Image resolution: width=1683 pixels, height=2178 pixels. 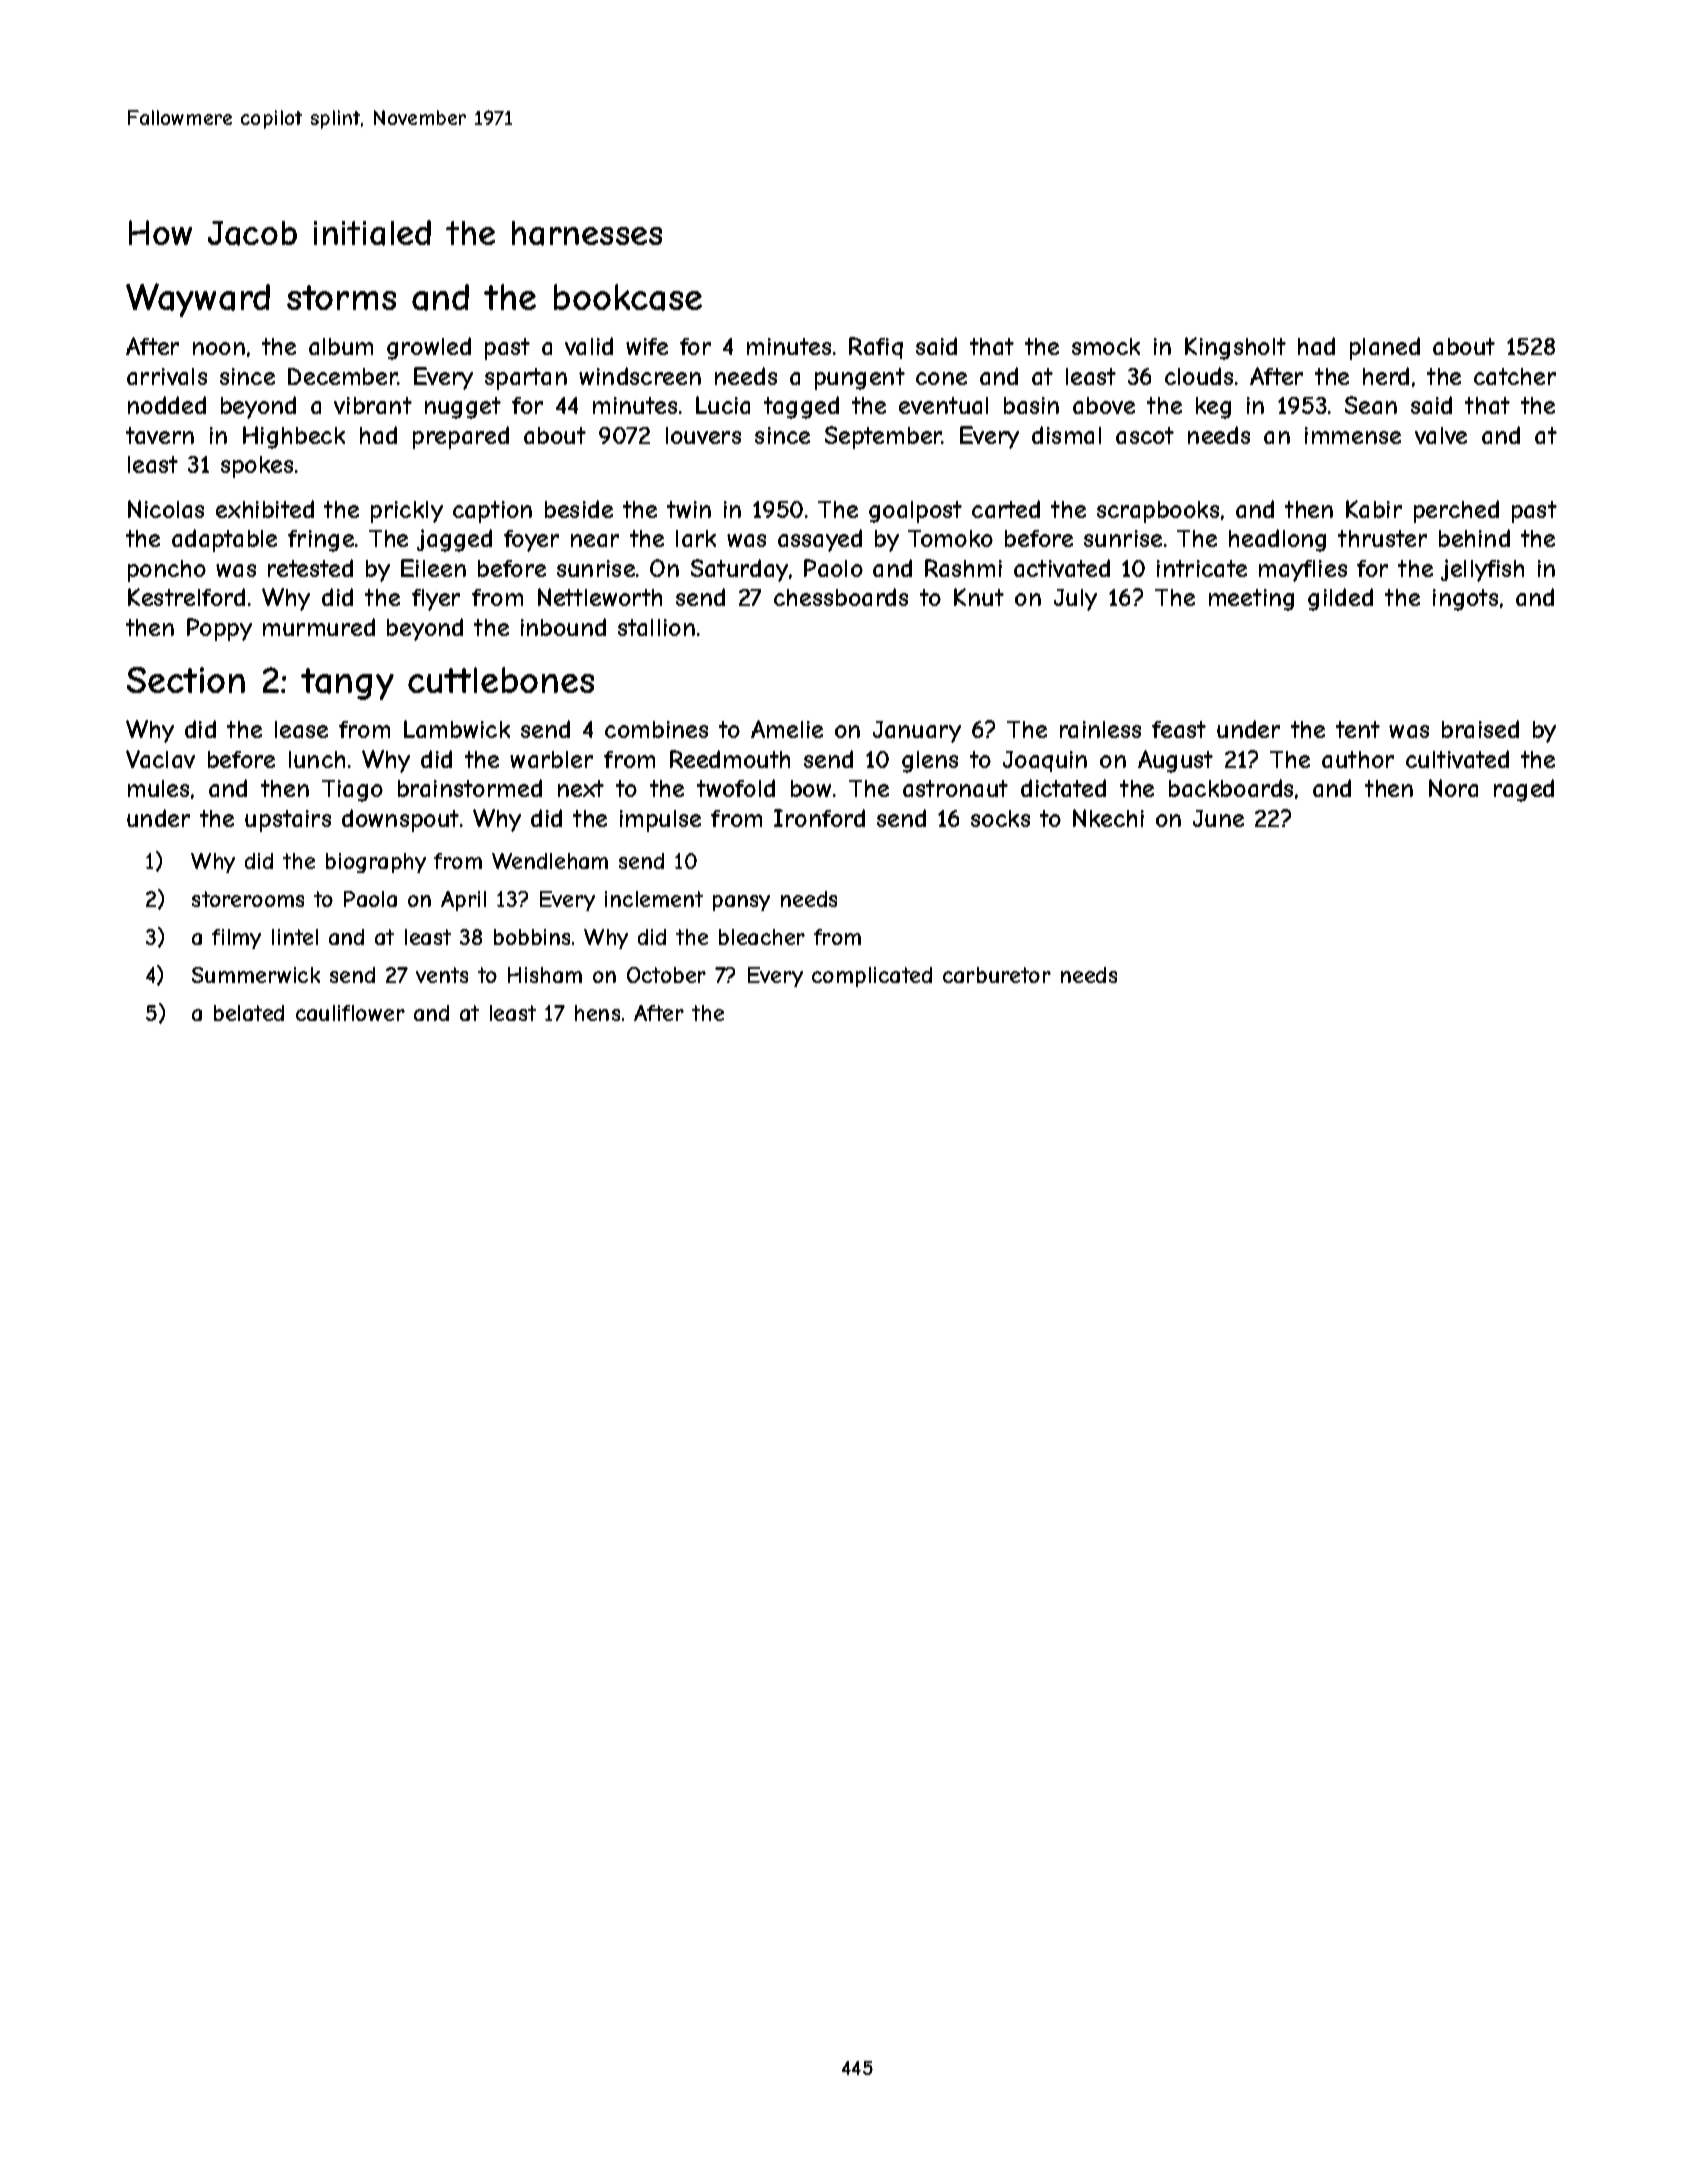 I want to click on stallion, so click(x=656, y=627).
